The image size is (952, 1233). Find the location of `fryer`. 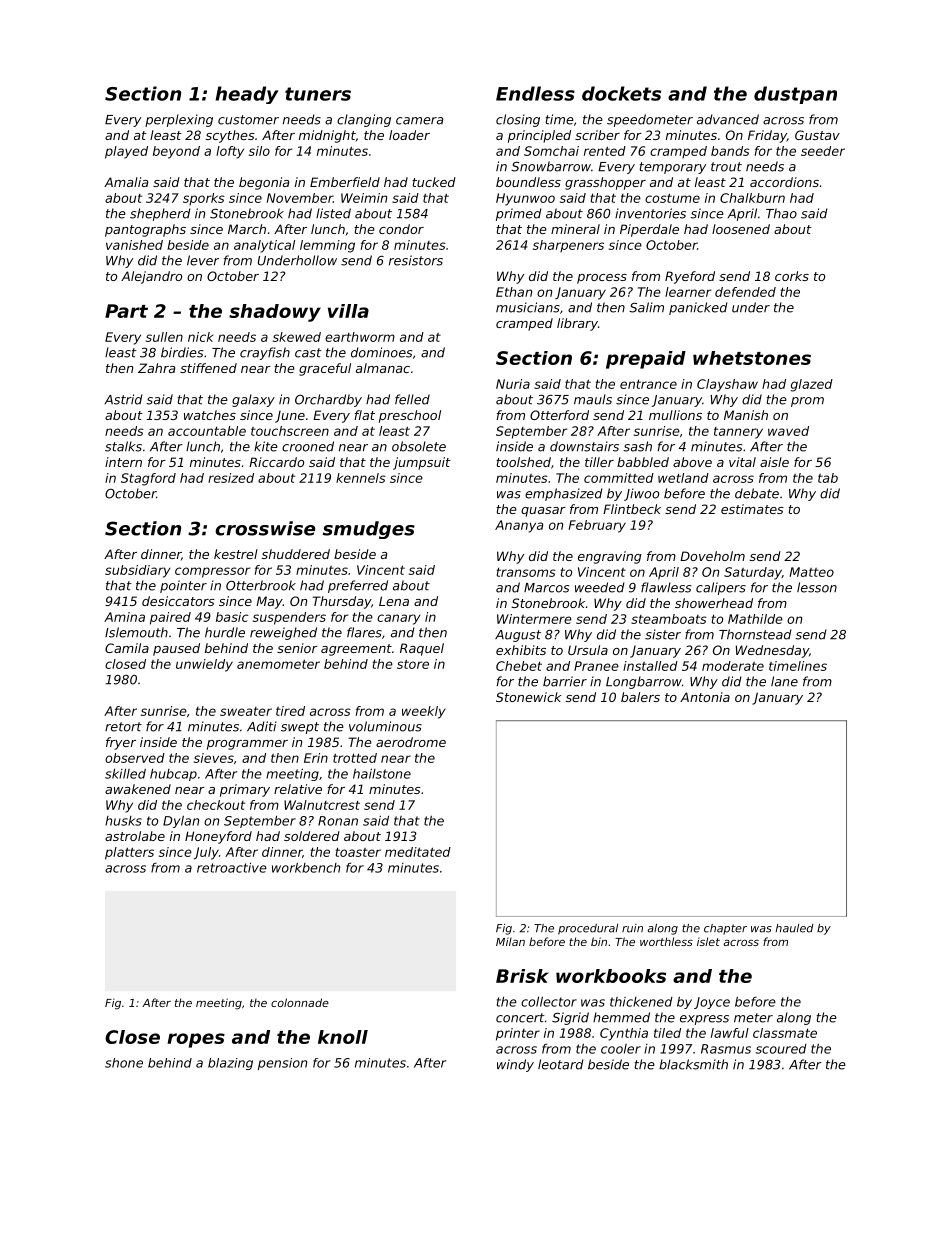

fryer is located at coordinates (121, 743).
